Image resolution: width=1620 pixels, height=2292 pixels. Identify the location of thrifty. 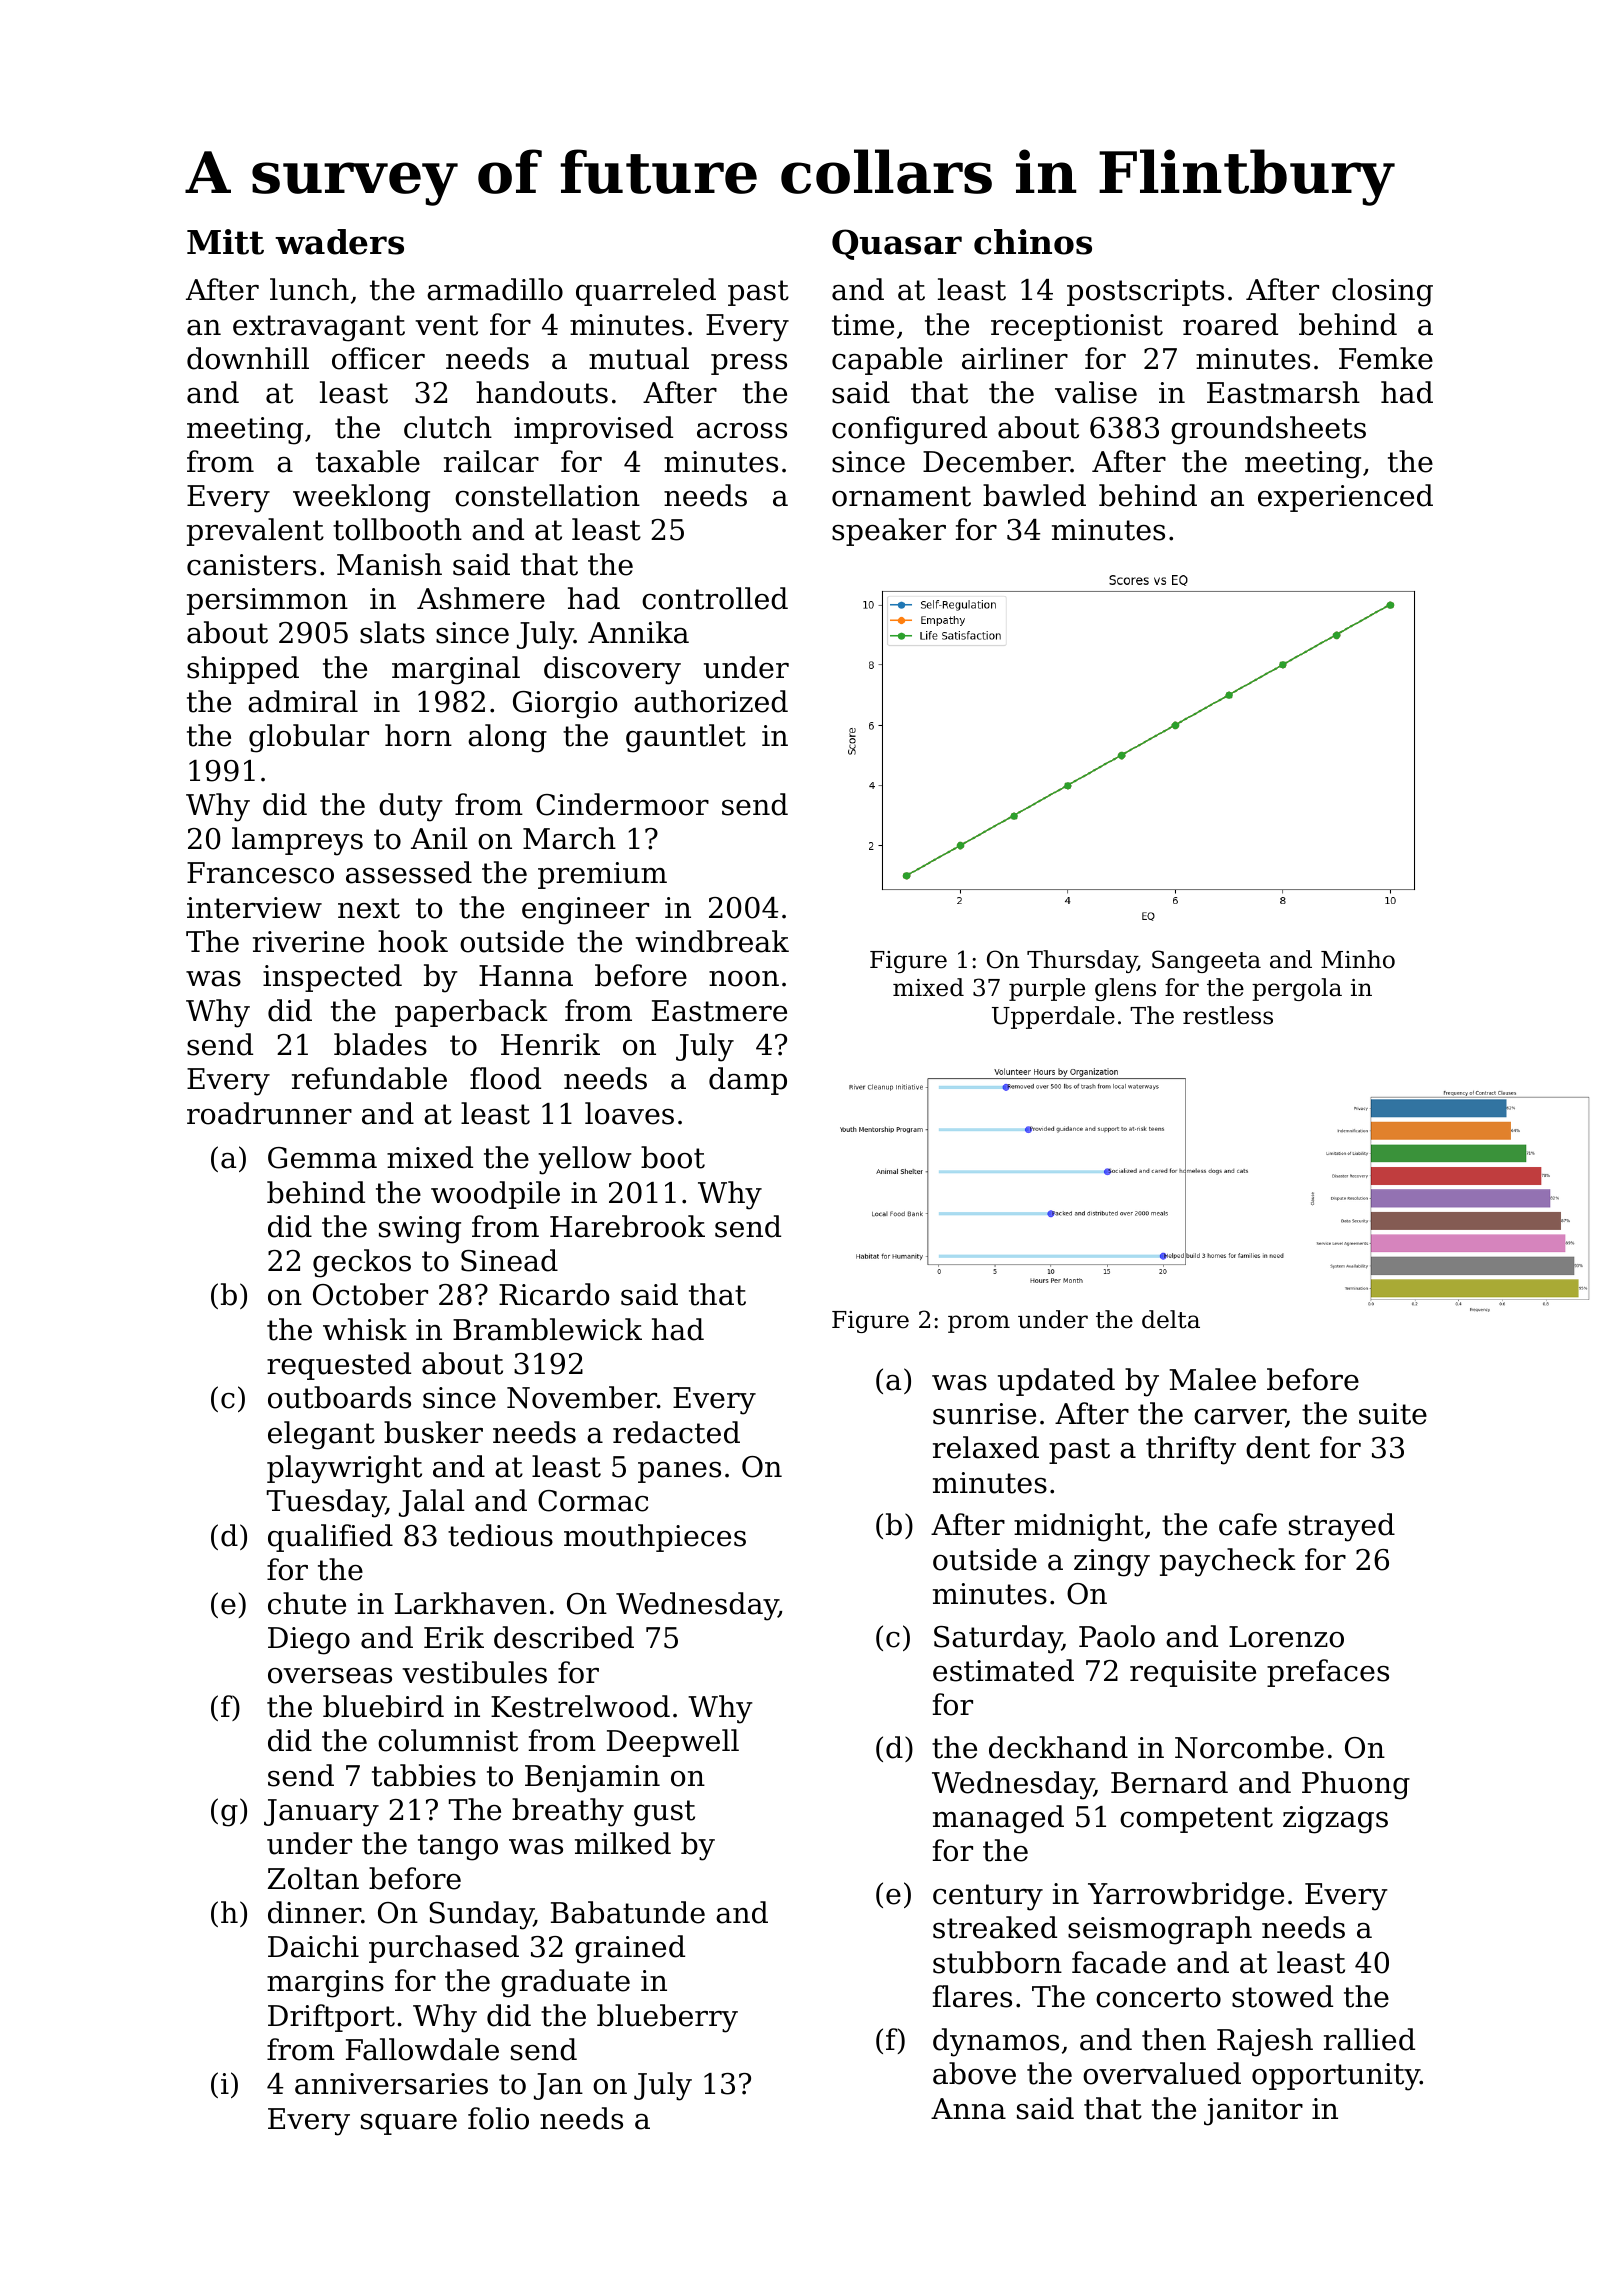
(1191, 1450).
